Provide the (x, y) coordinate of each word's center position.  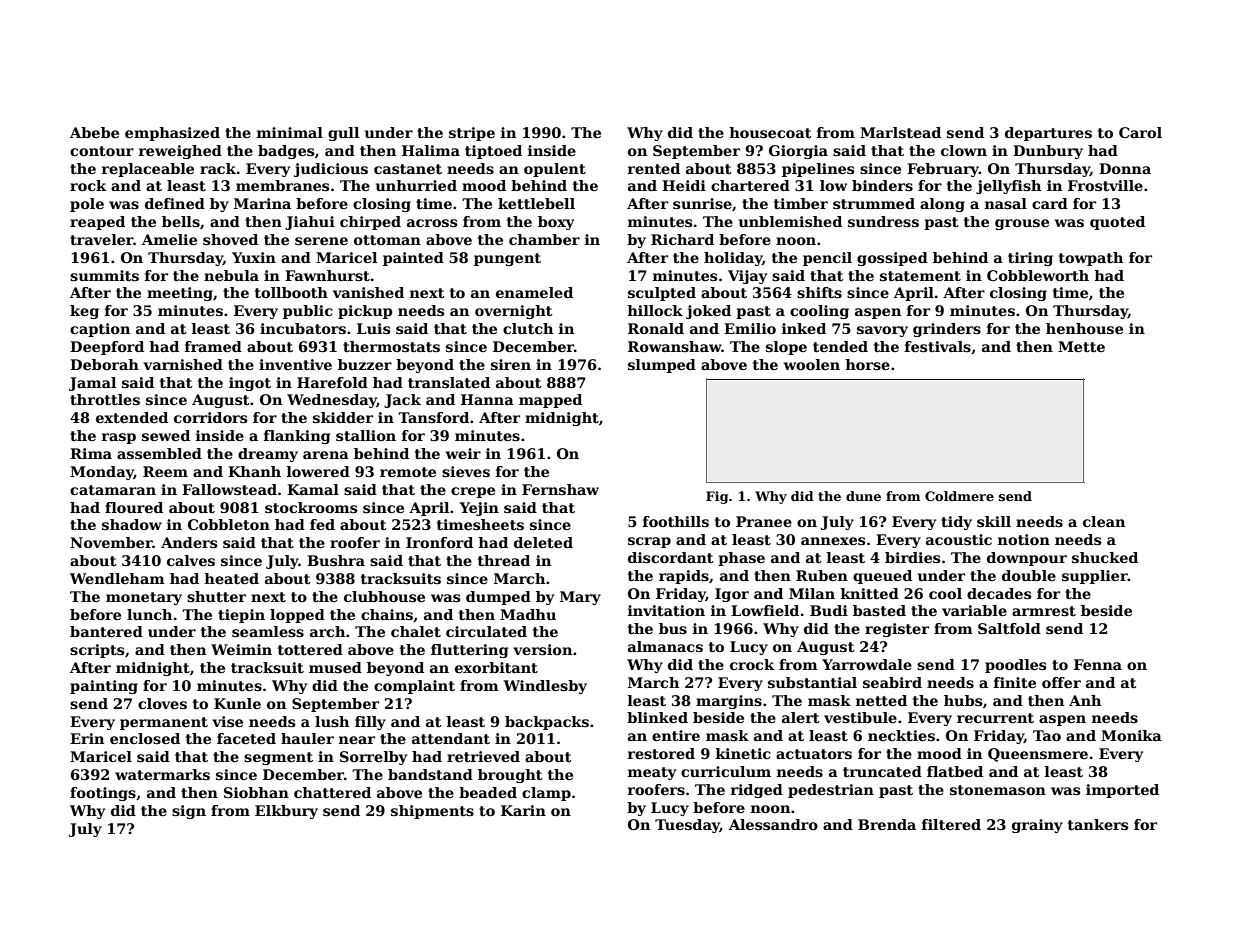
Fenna (1098, 664)
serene (321, 241)
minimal (290, 132)
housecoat (770, 132)
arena (326, 455)
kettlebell (536, 203)
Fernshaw (560, 489)
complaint (414, 687)
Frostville (1105, 185)
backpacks (547, 723)
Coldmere (959, 496)
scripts (97, 651)
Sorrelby (373, 758)
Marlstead (900, 132)
